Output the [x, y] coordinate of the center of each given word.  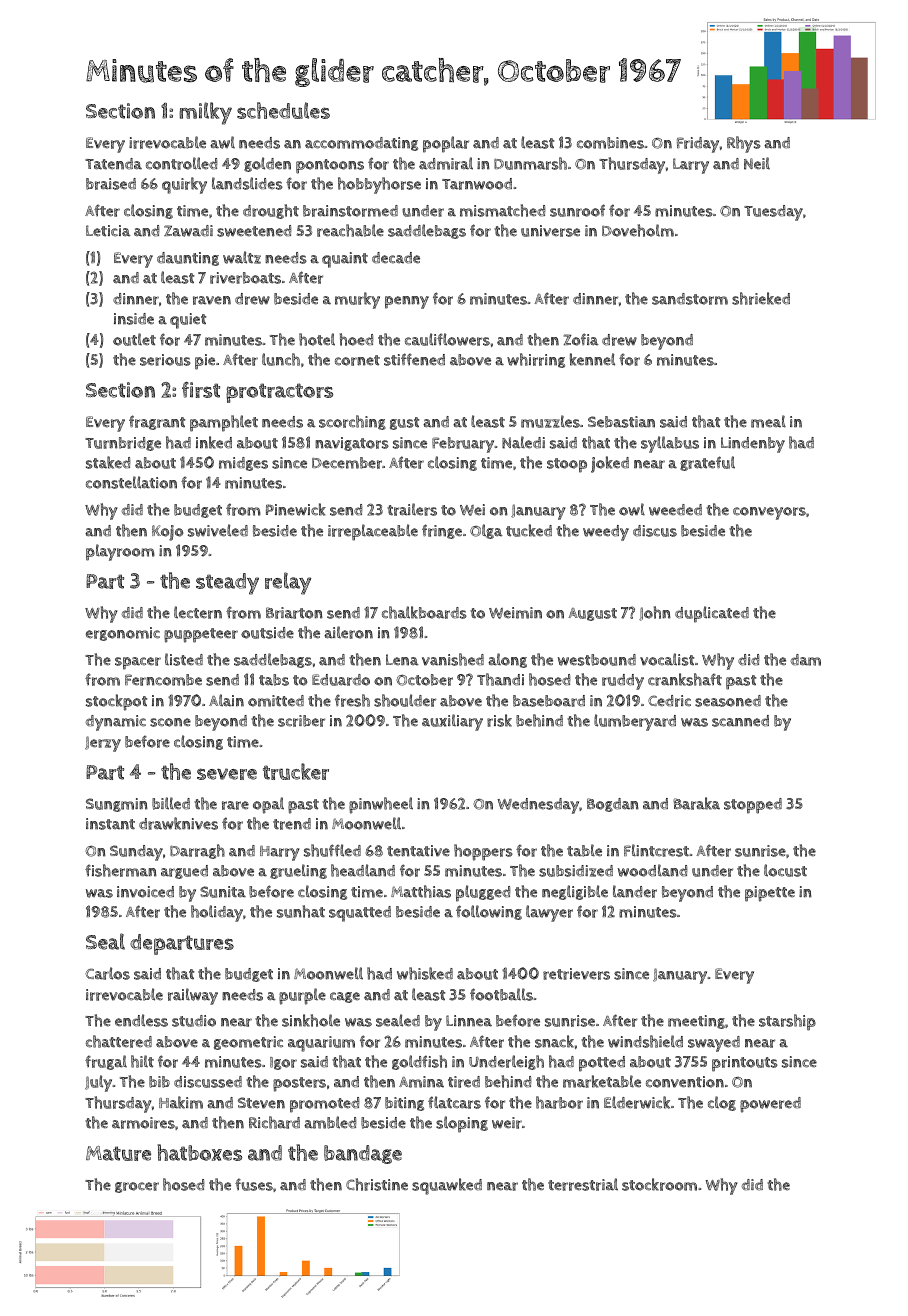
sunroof [577, 210]
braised [111, 184]
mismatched [503, 210]
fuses [254, 1184]
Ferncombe [163, 680]
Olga [486, 531]
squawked [447, 1186]
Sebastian [621, 422]
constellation [131, 482]
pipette [770, 894]
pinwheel [381, 805]
